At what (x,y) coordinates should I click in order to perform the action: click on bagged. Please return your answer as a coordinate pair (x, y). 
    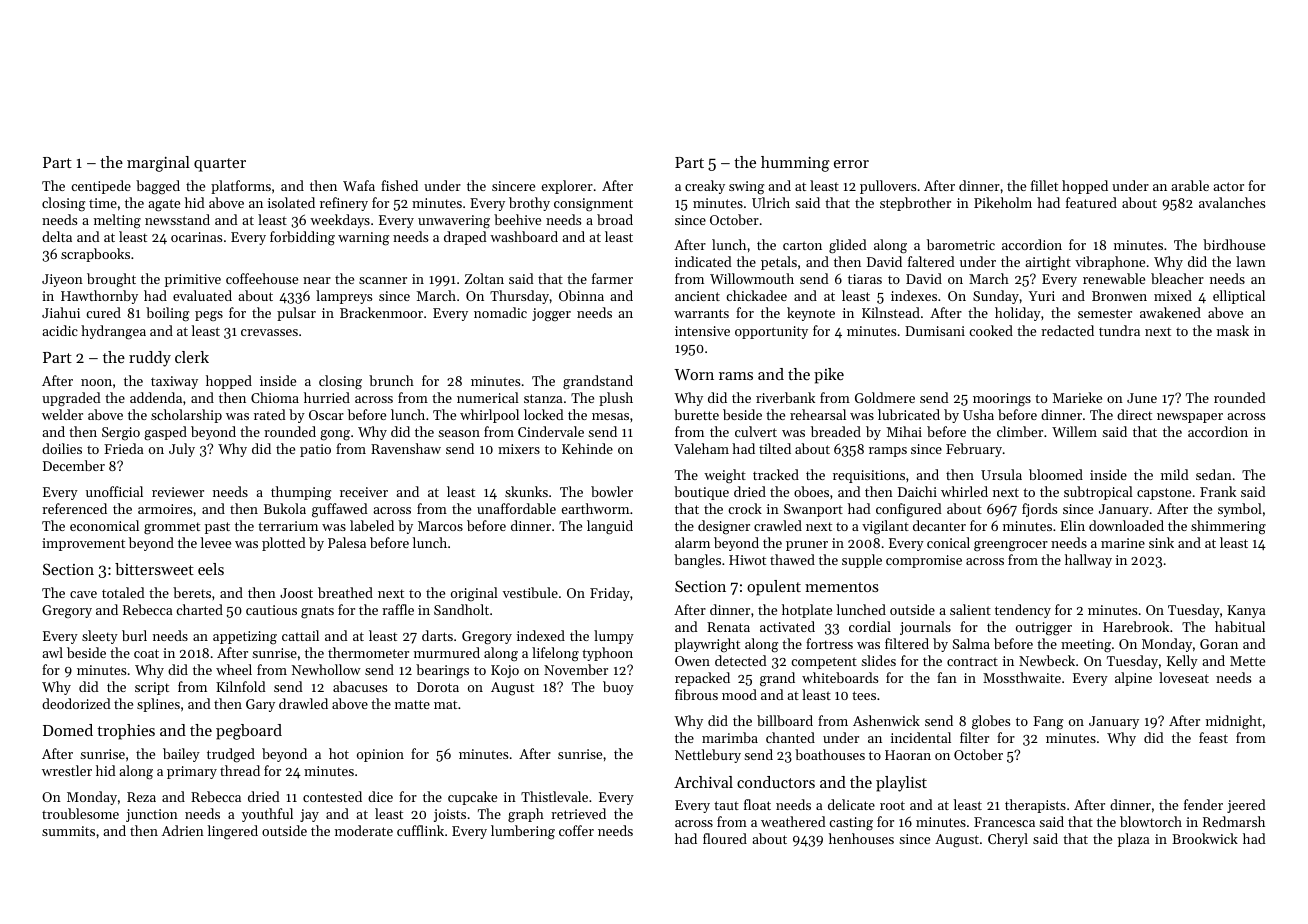
    Looking at the image, I should click on (158, 187).
